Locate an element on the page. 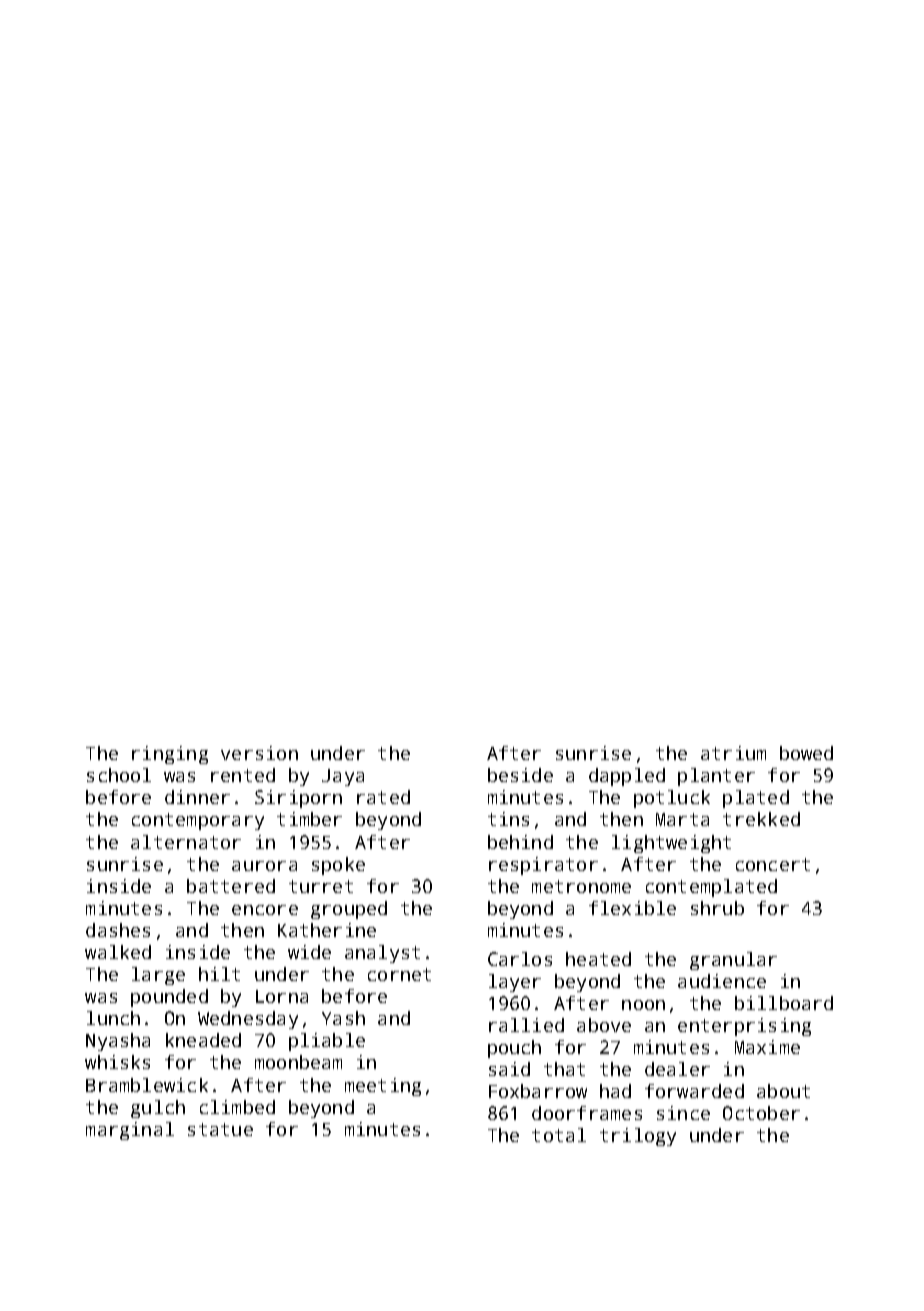 Image resolution: width=924 pixels, height=1311 pixels. gulch is located at coordinates (158, 1109).
